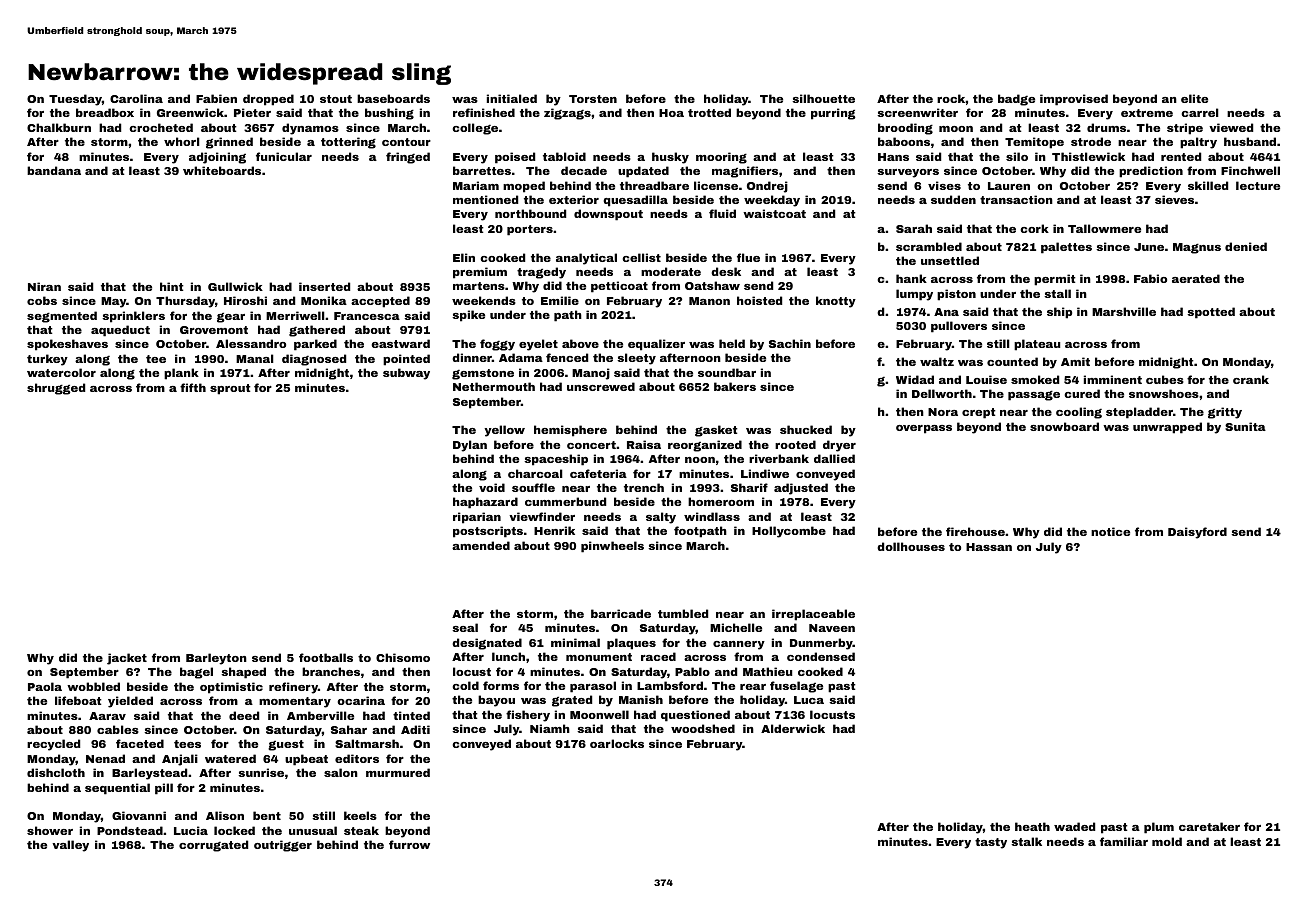 This document has width=1308, height=924. What do you see at coordinates (216, 98) in the document?
I see `Fabien` at bounding box center [216, 98].
